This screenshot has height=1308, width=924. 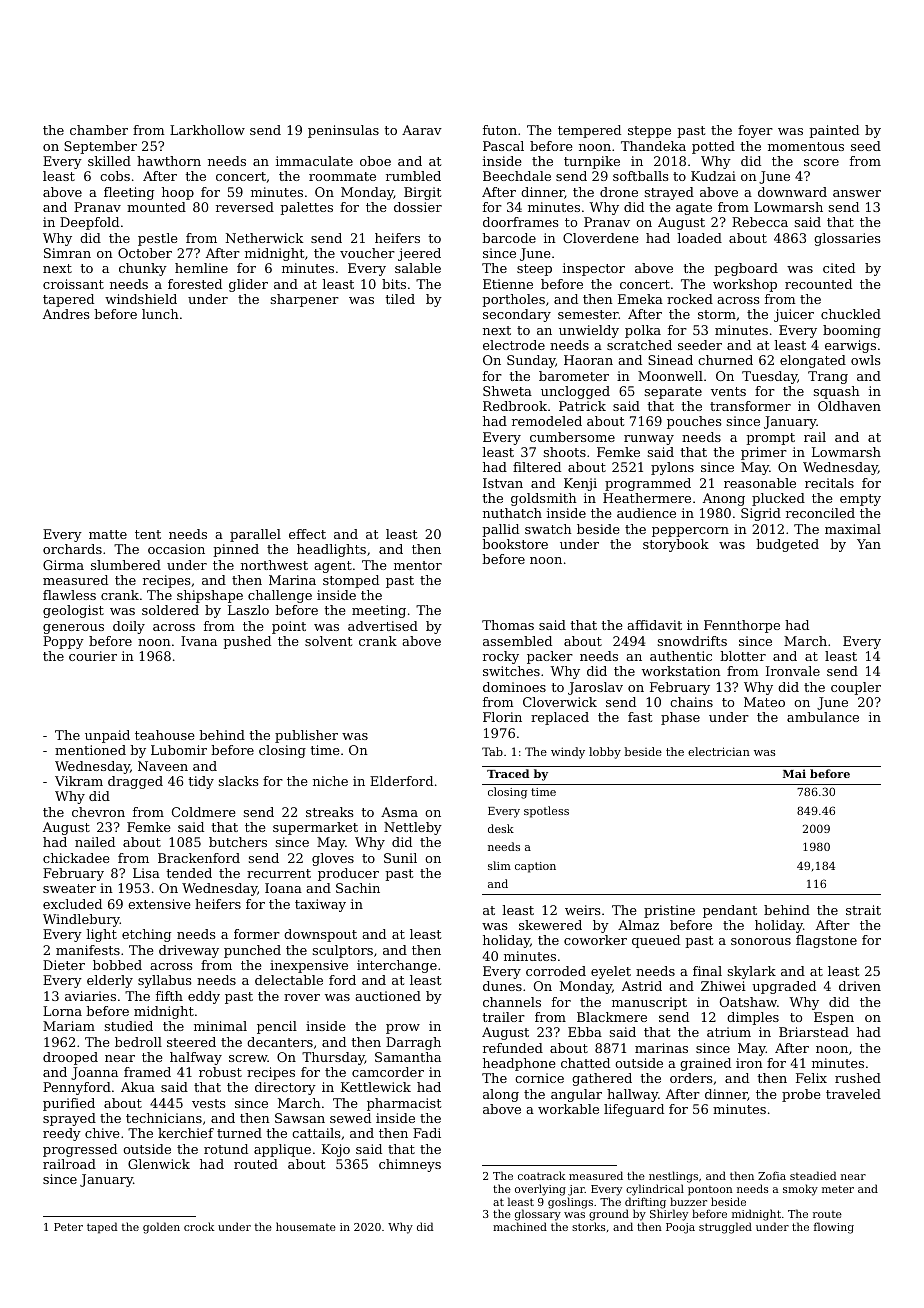 What do you see at coordinates (207, 130) in the screenshot?
I see `Larkhollow` at bounding box center [207, 130].
